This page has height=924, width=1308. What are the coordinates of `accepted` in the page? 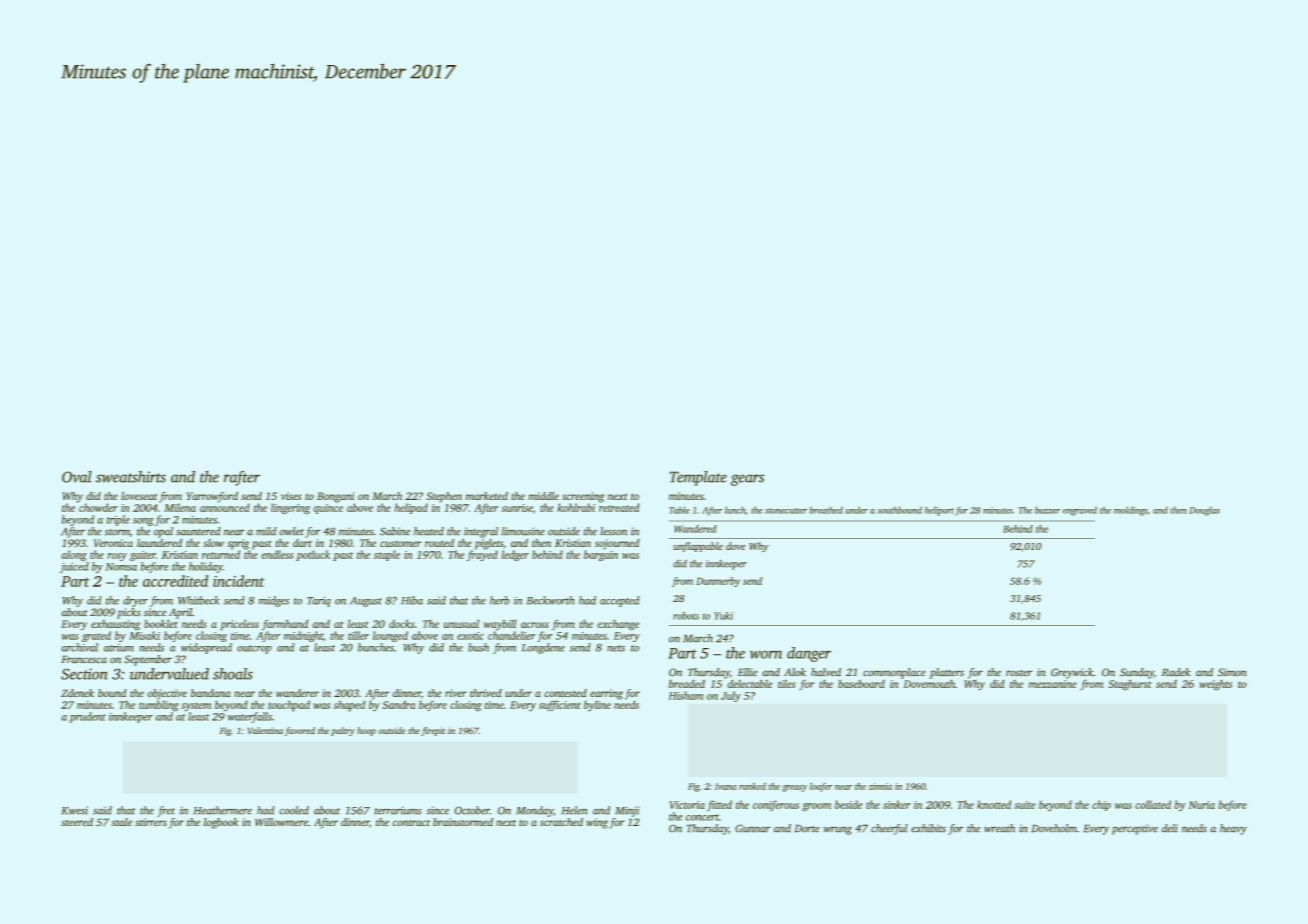 It's located at (620, 601).
